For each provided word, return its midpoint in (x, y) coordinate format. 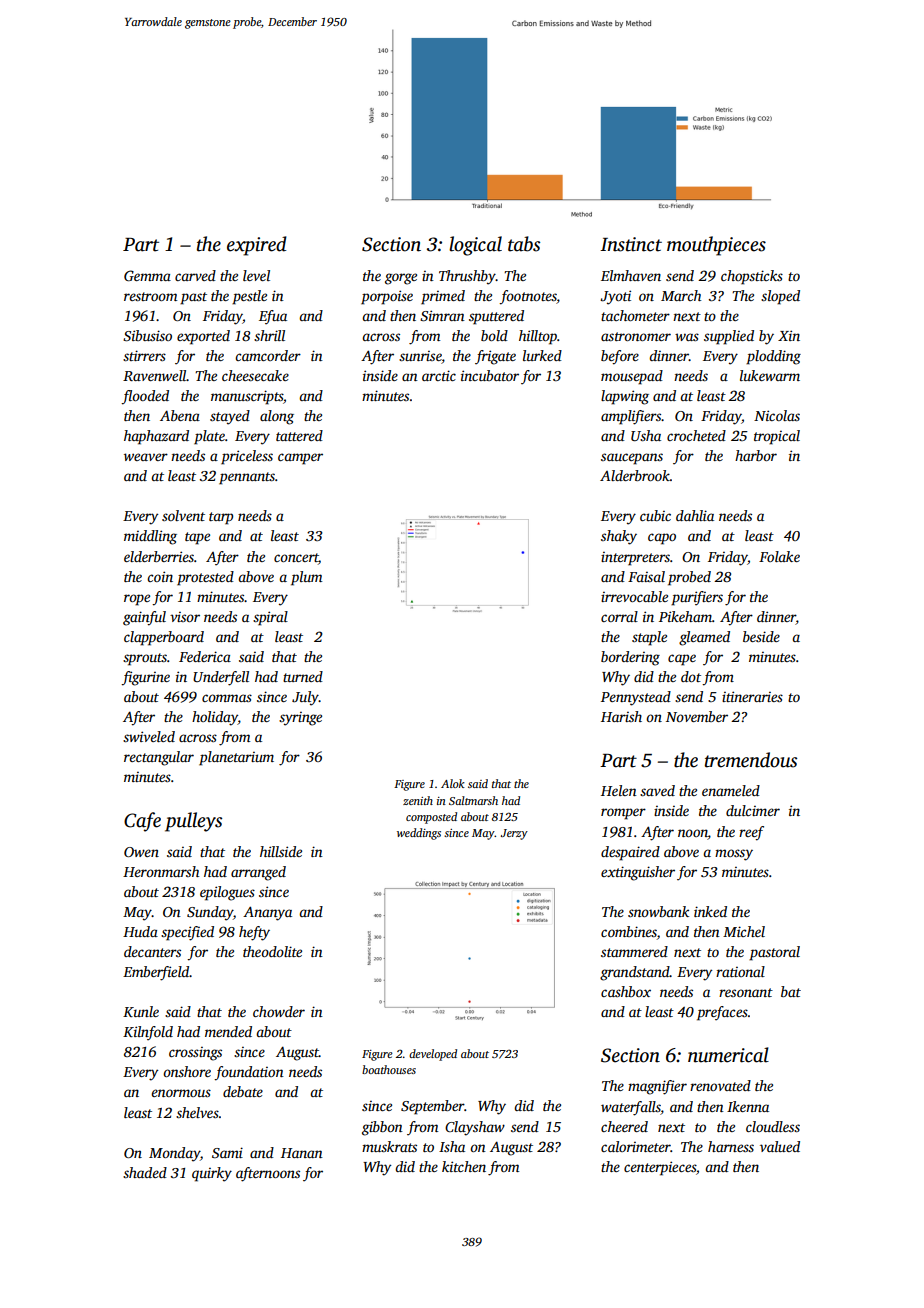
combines (629, 933)
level (256, 275)
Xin (789, 335)
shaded (145, 1172)
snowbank (658, 911)
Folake (779, 556)
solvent (183, 515)
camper (300, 459)
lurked (542, 355)
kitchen (464, 1166)
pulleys (193, 822)
